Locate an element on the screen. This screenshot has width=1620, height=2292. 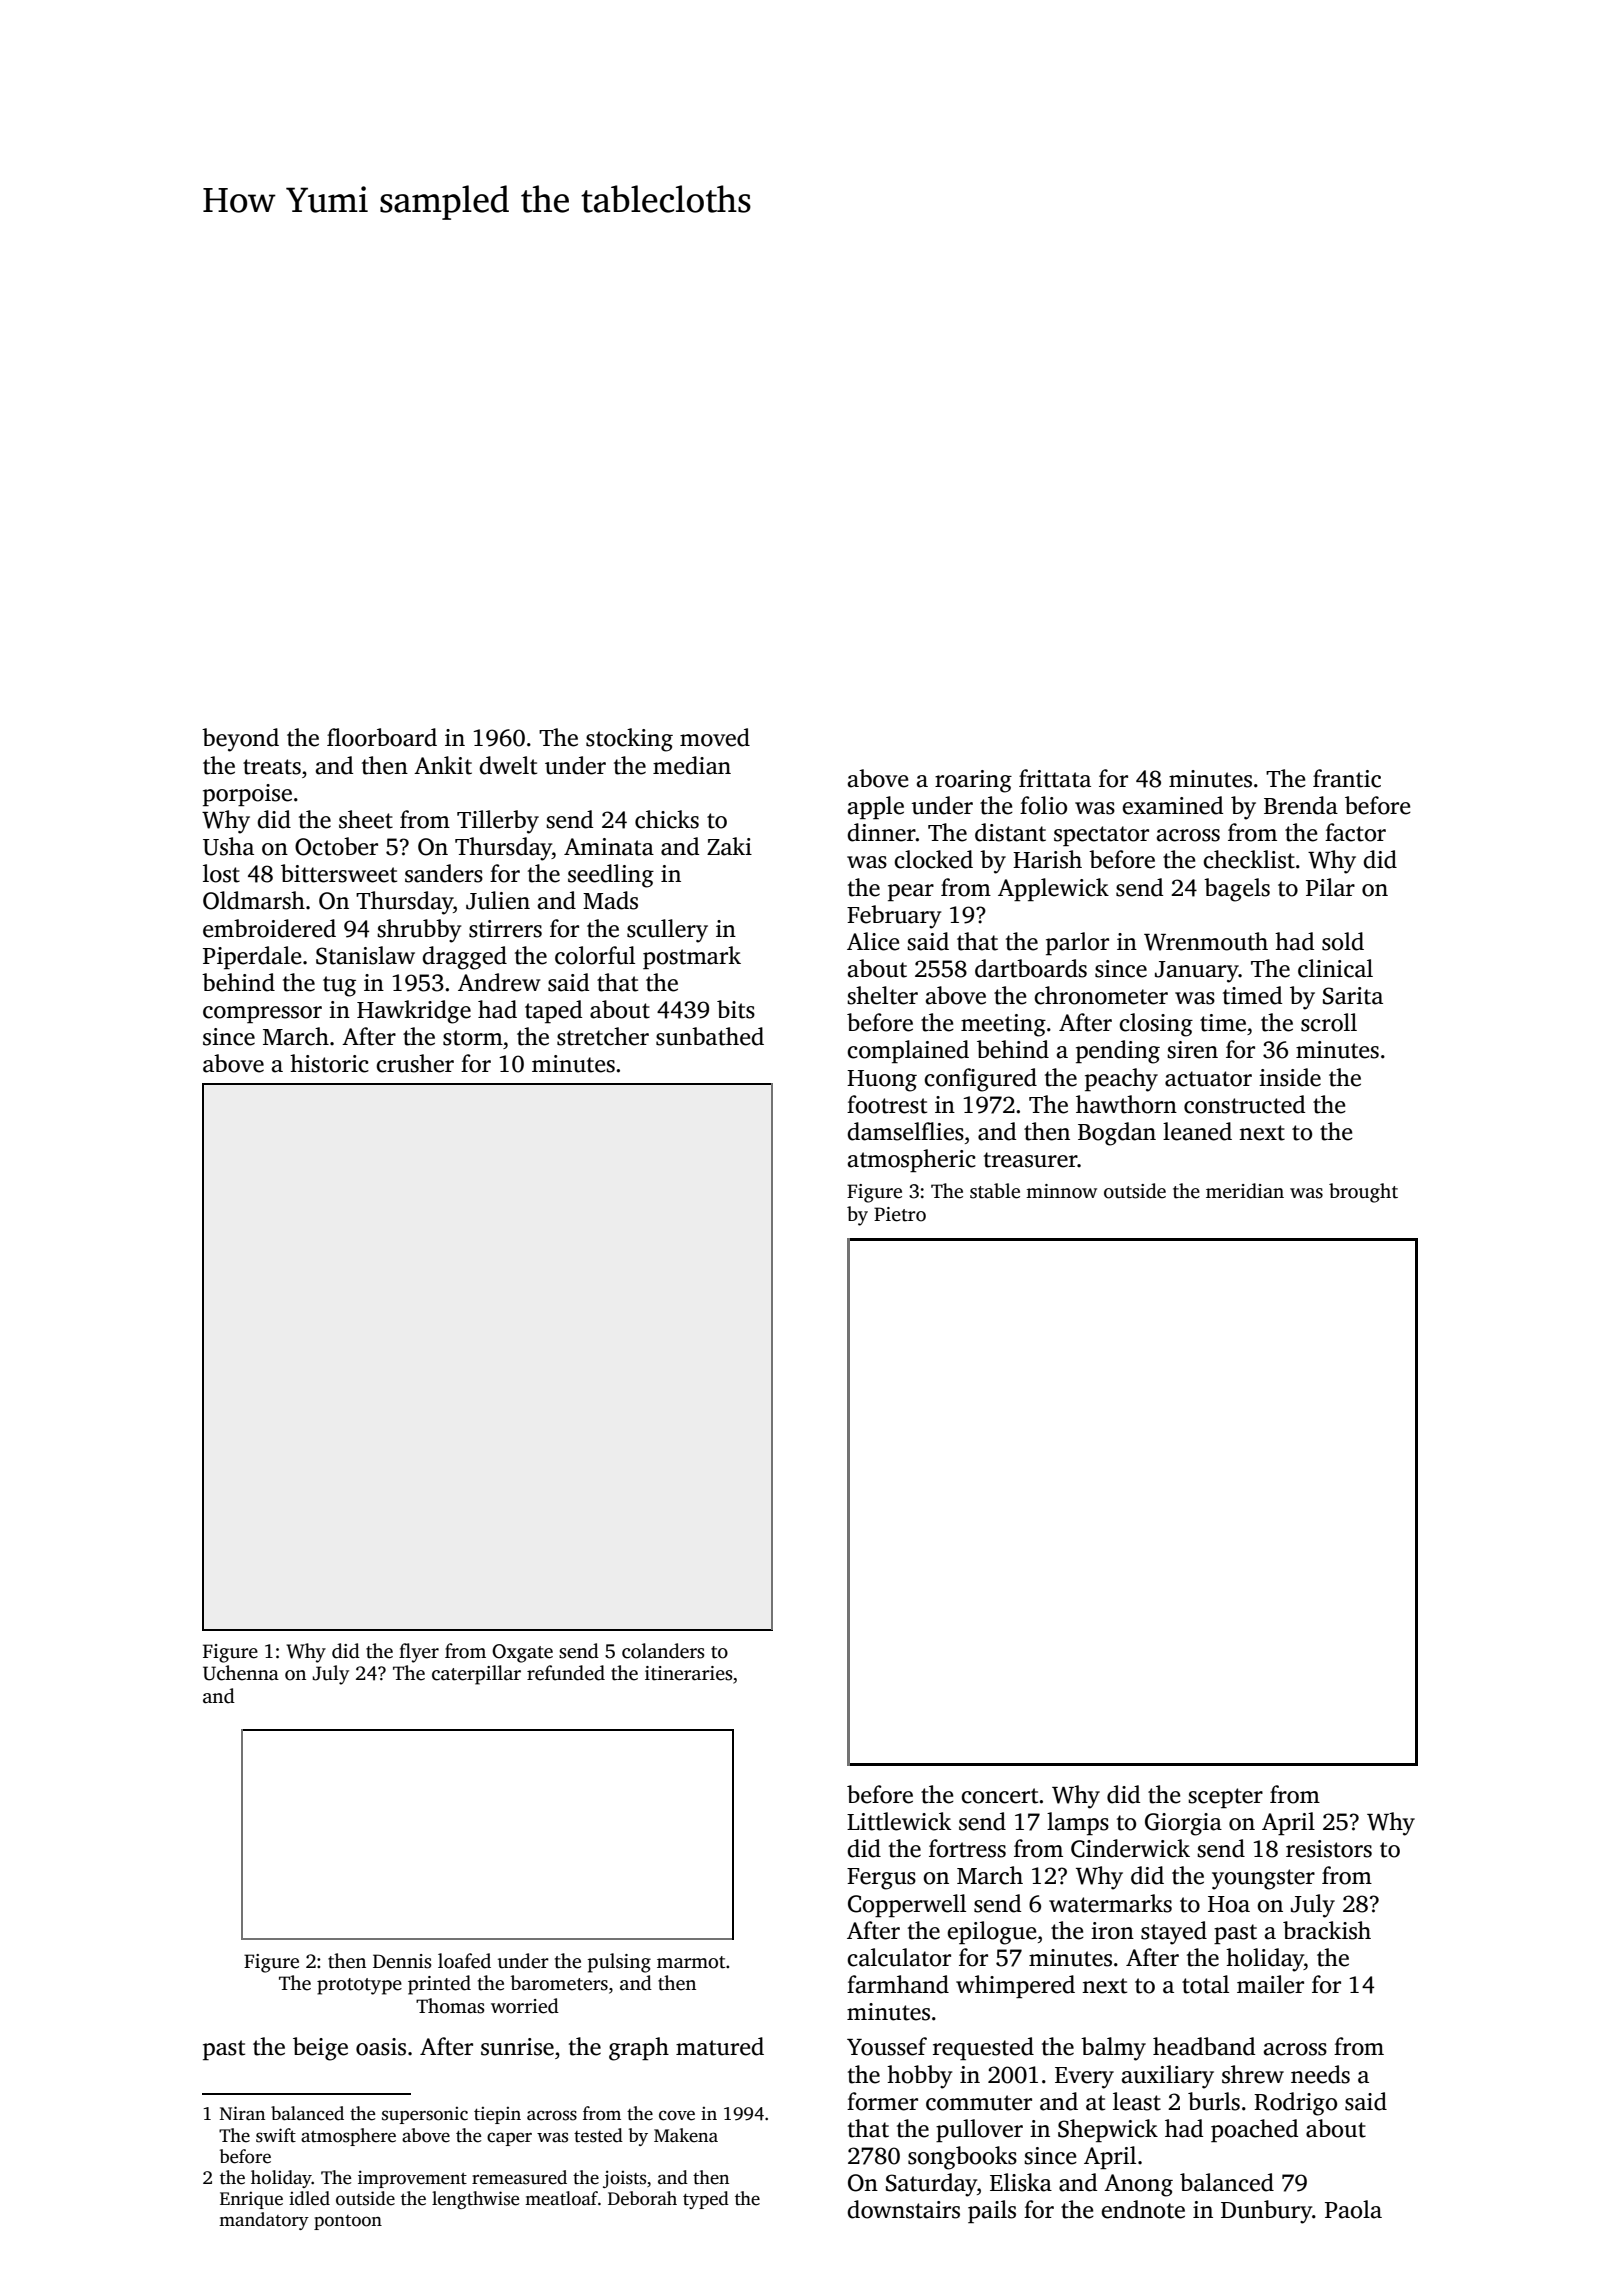
historic is located at coordinates (329, 1063).
